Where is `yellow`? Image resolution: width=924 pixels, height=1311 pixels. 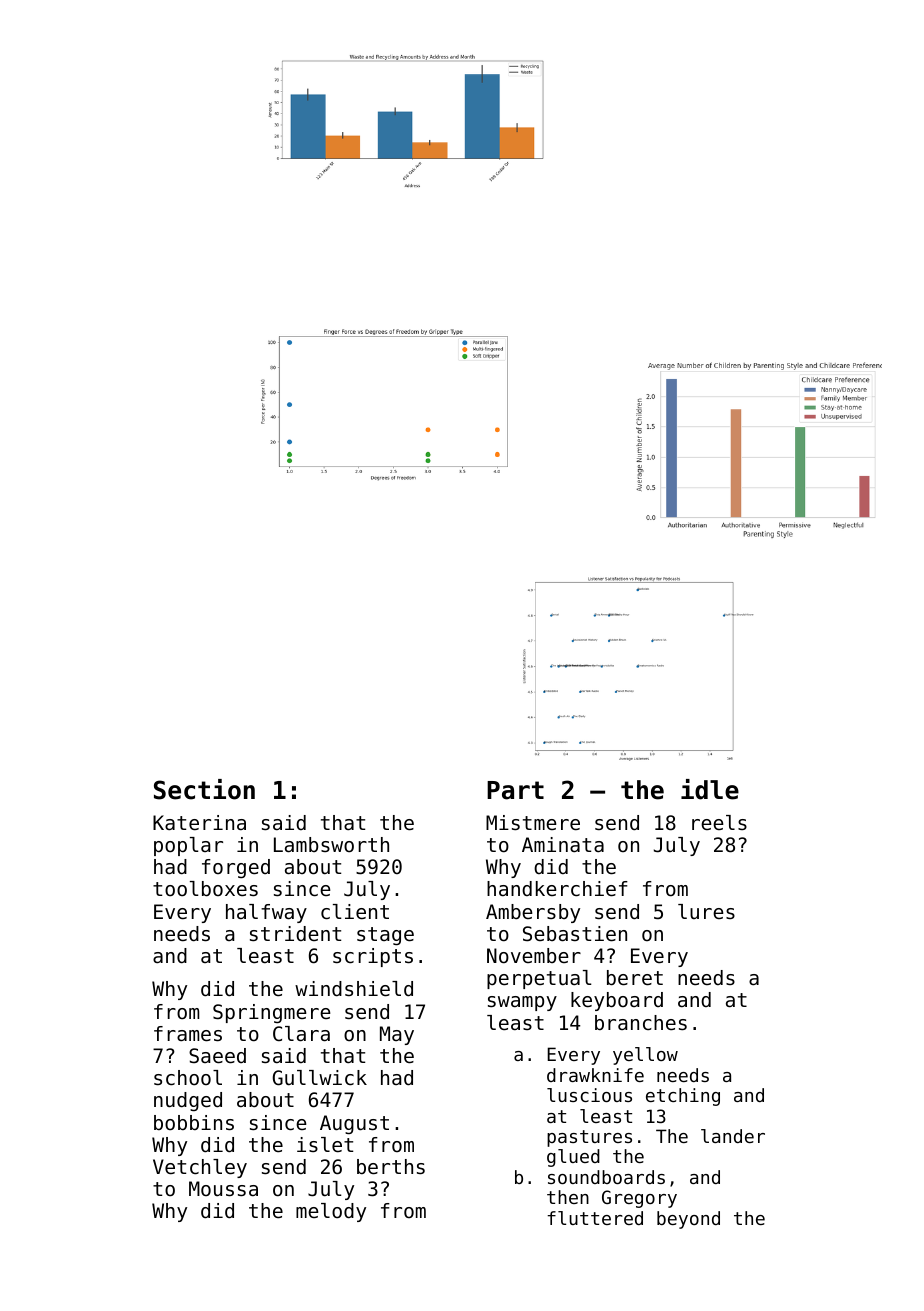 yellow is located at coordinates (645, 1056).
